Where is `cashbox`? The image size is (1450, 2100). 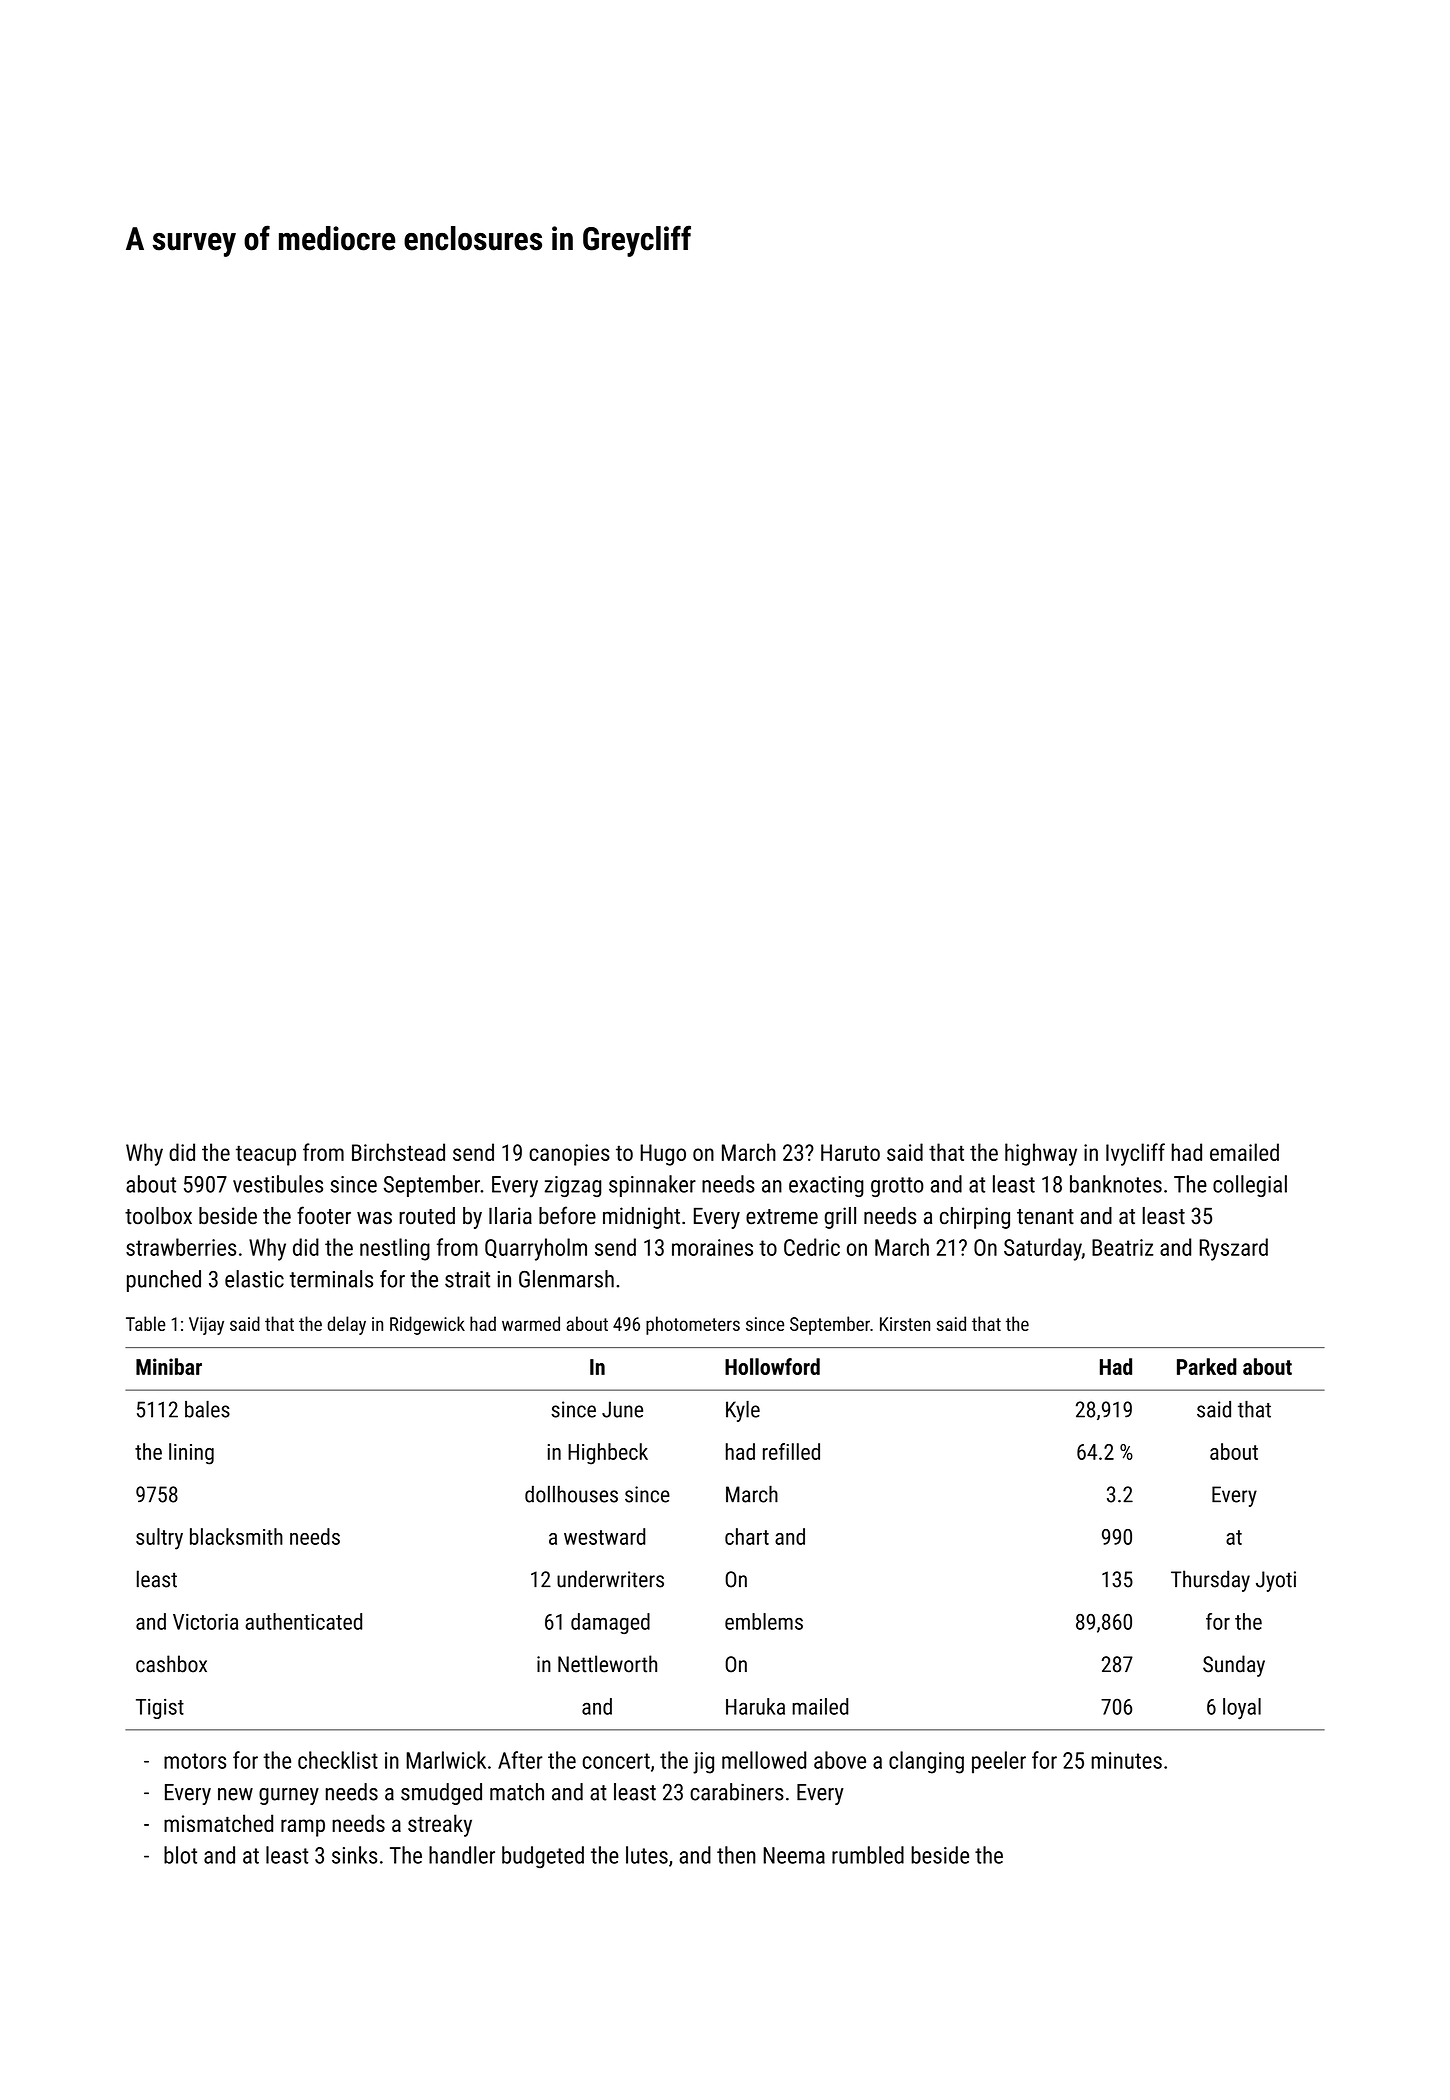
cashbox is located at coordinates (171, 1664).
